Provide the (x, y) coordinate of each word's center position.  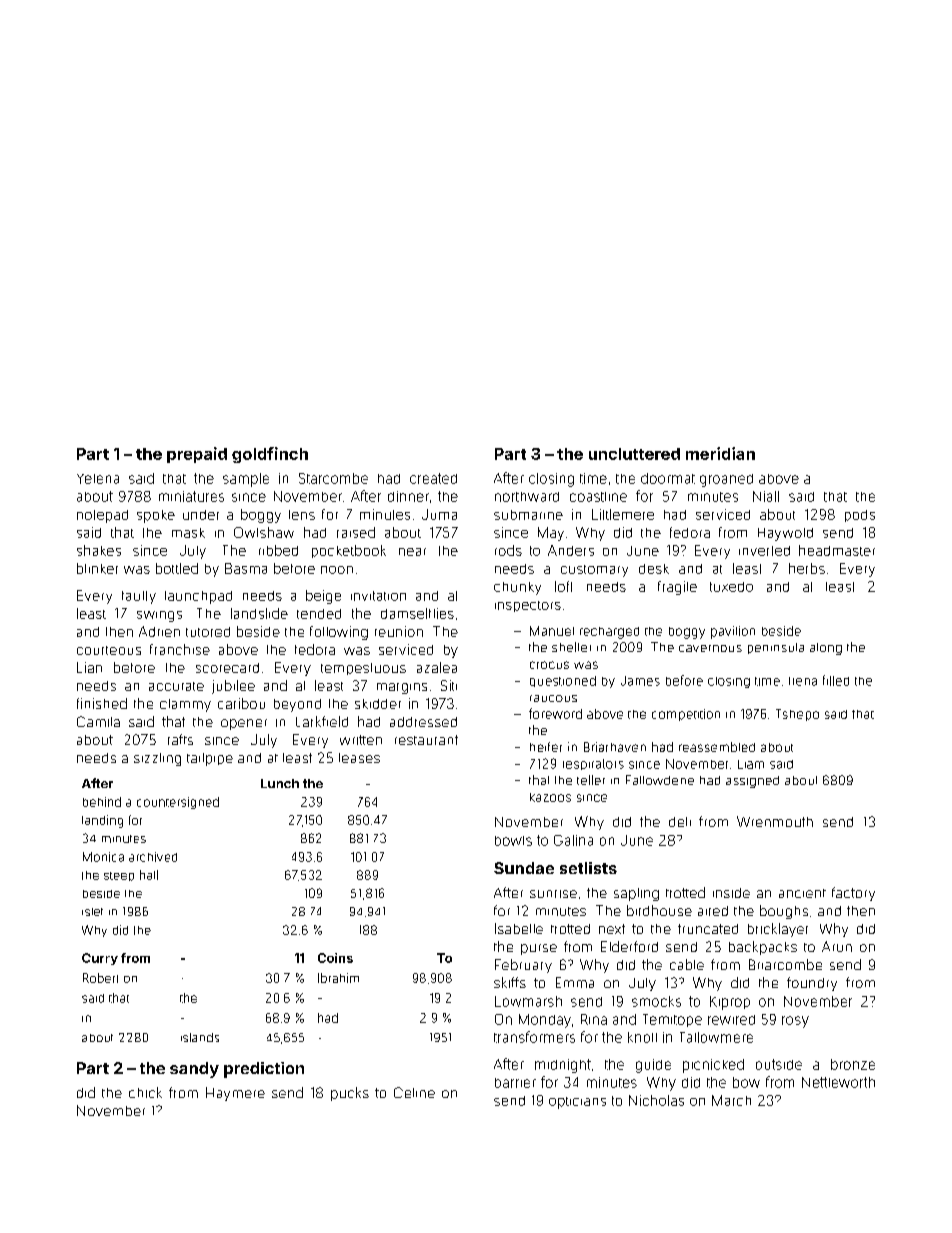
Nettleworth (838, 1082)
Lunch (280, 783)
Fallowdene (660, 780)
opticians (577, 1103)
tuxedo (731, 587)
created (433, 478)
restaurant (426, 740)
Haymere (235, 1094)
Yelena (98, 479)
